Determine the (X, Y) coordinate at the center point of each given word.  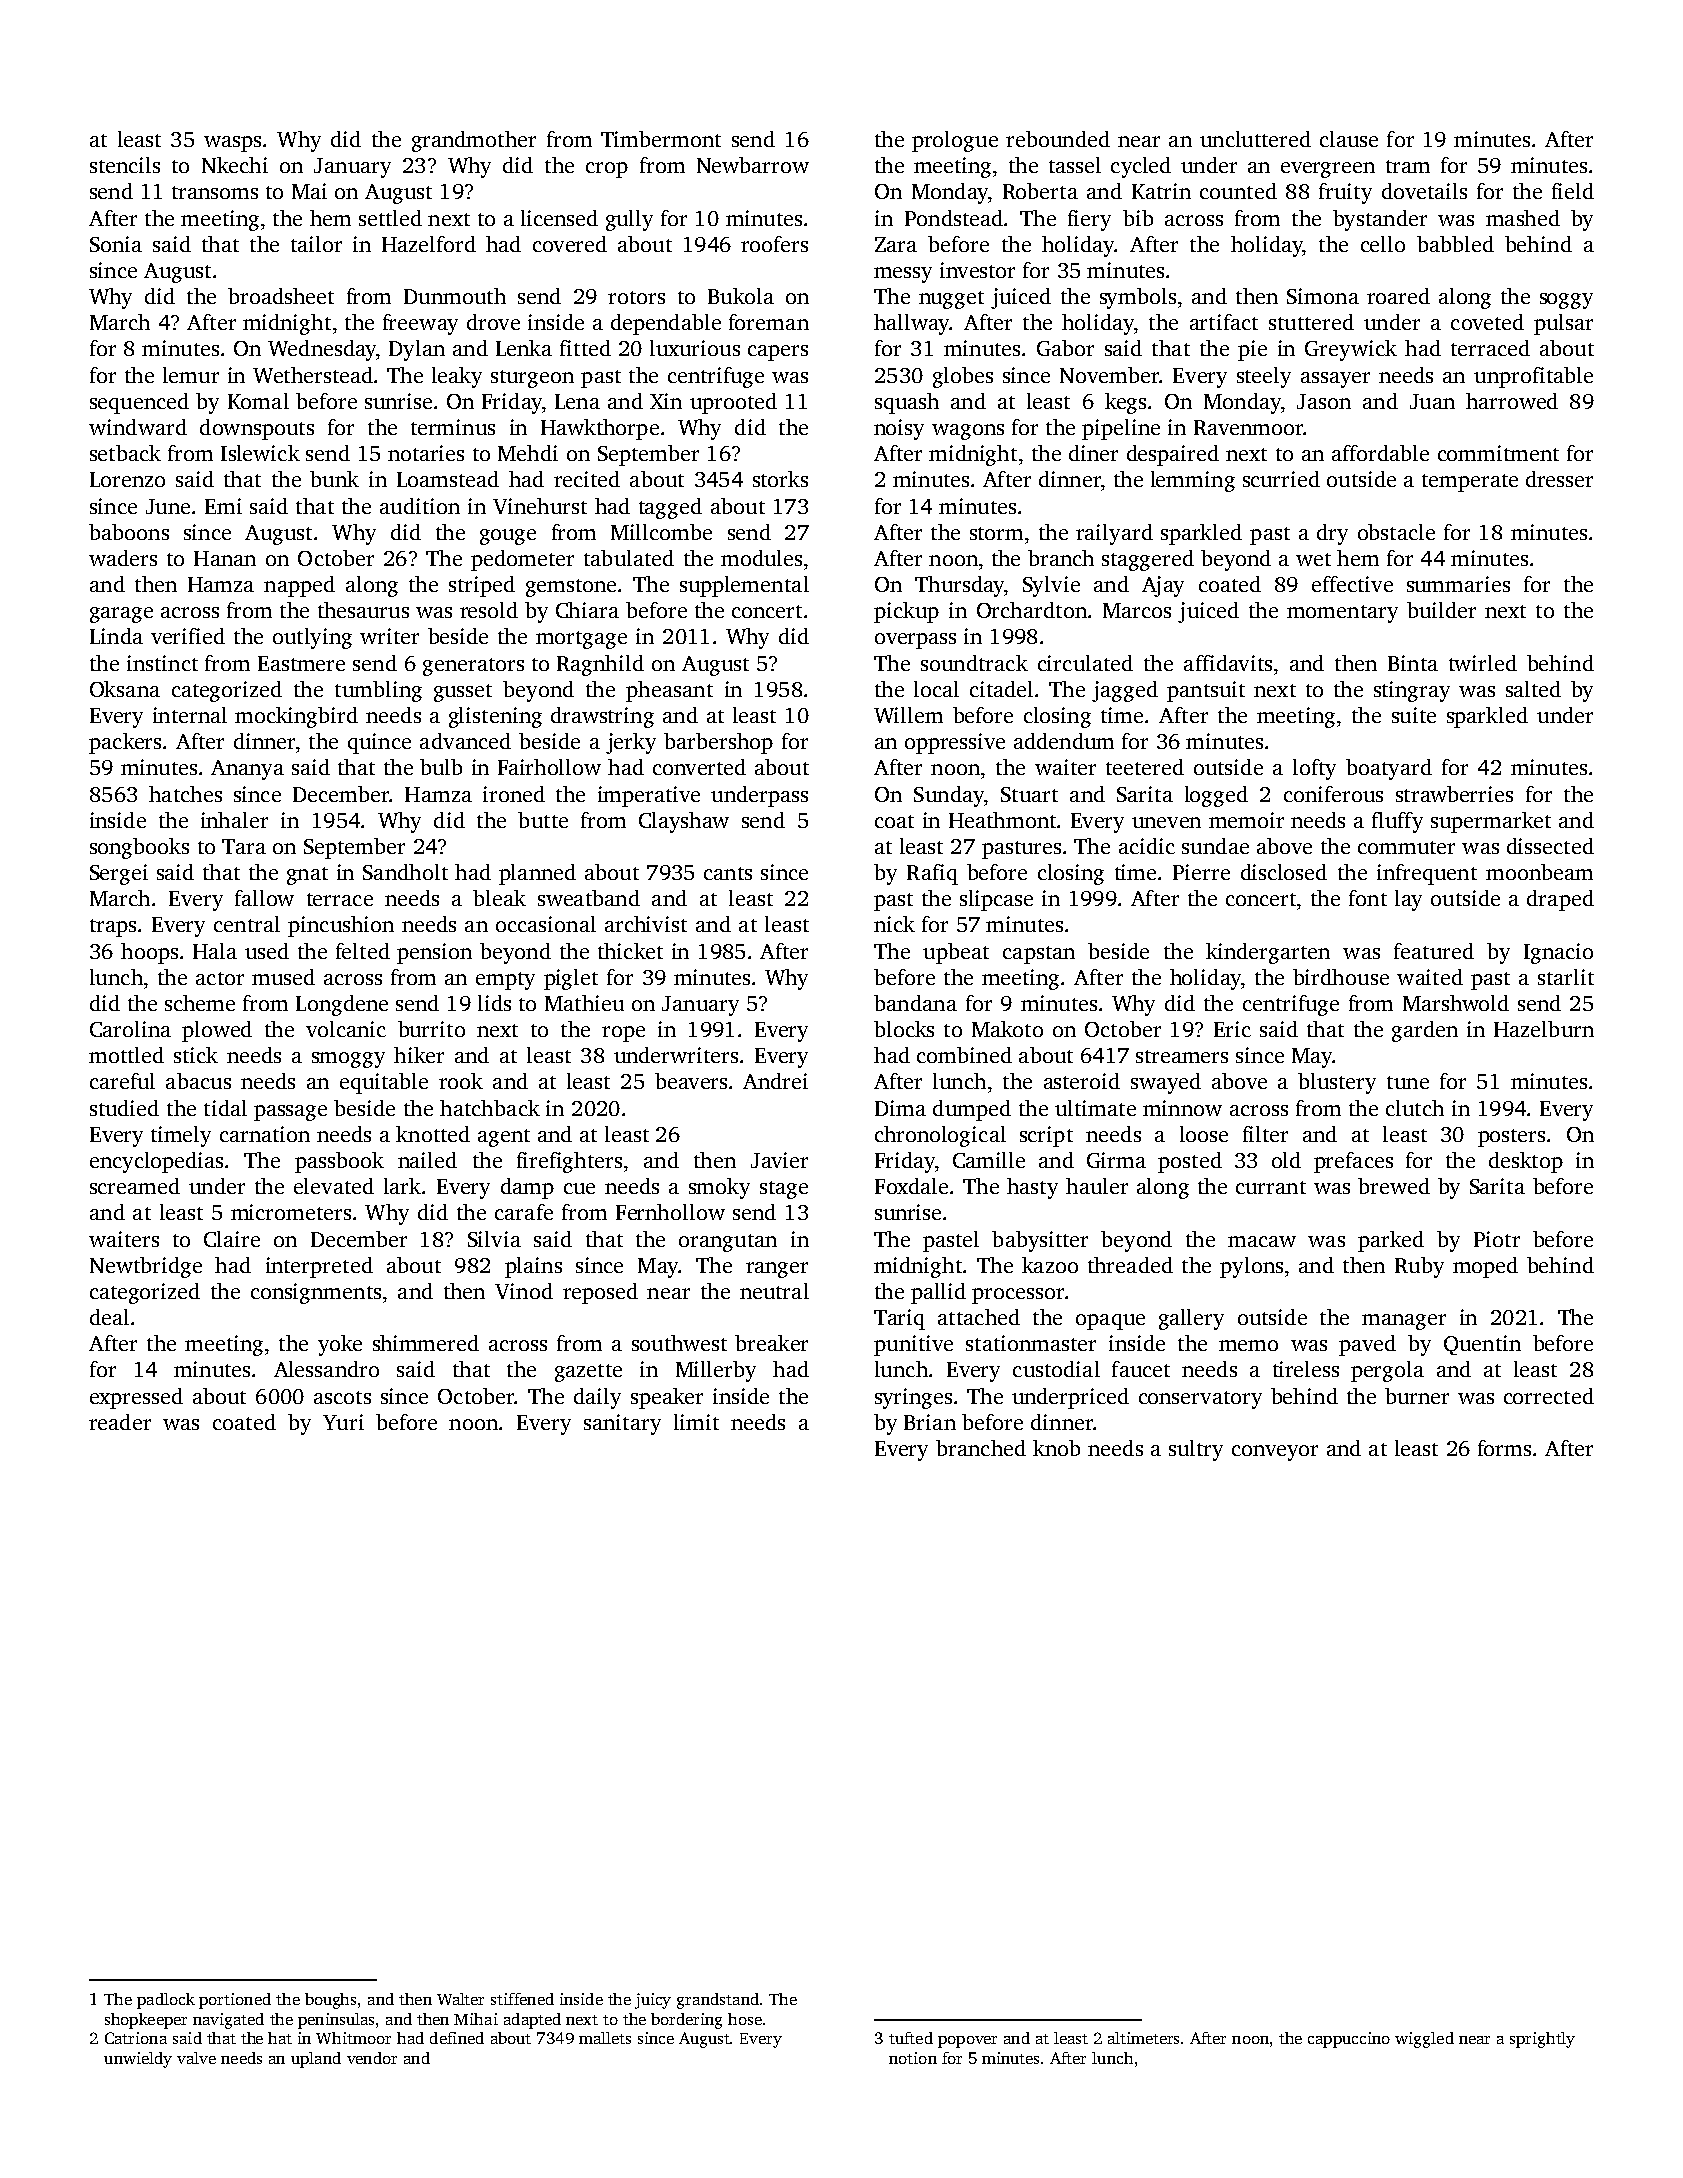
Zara (896, 244)
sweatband (589, 898)
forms (1504, 1448)
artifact (1224, 322)
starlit (1566, 977)
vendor (372, 2058)
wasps (232, 144)
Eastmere (301, 663)
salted (1533, 689)
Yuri (343, 1422)
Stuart (1029, 794)
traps (113, 928)
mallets (605, 2038)
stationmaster (1031, 1343)
